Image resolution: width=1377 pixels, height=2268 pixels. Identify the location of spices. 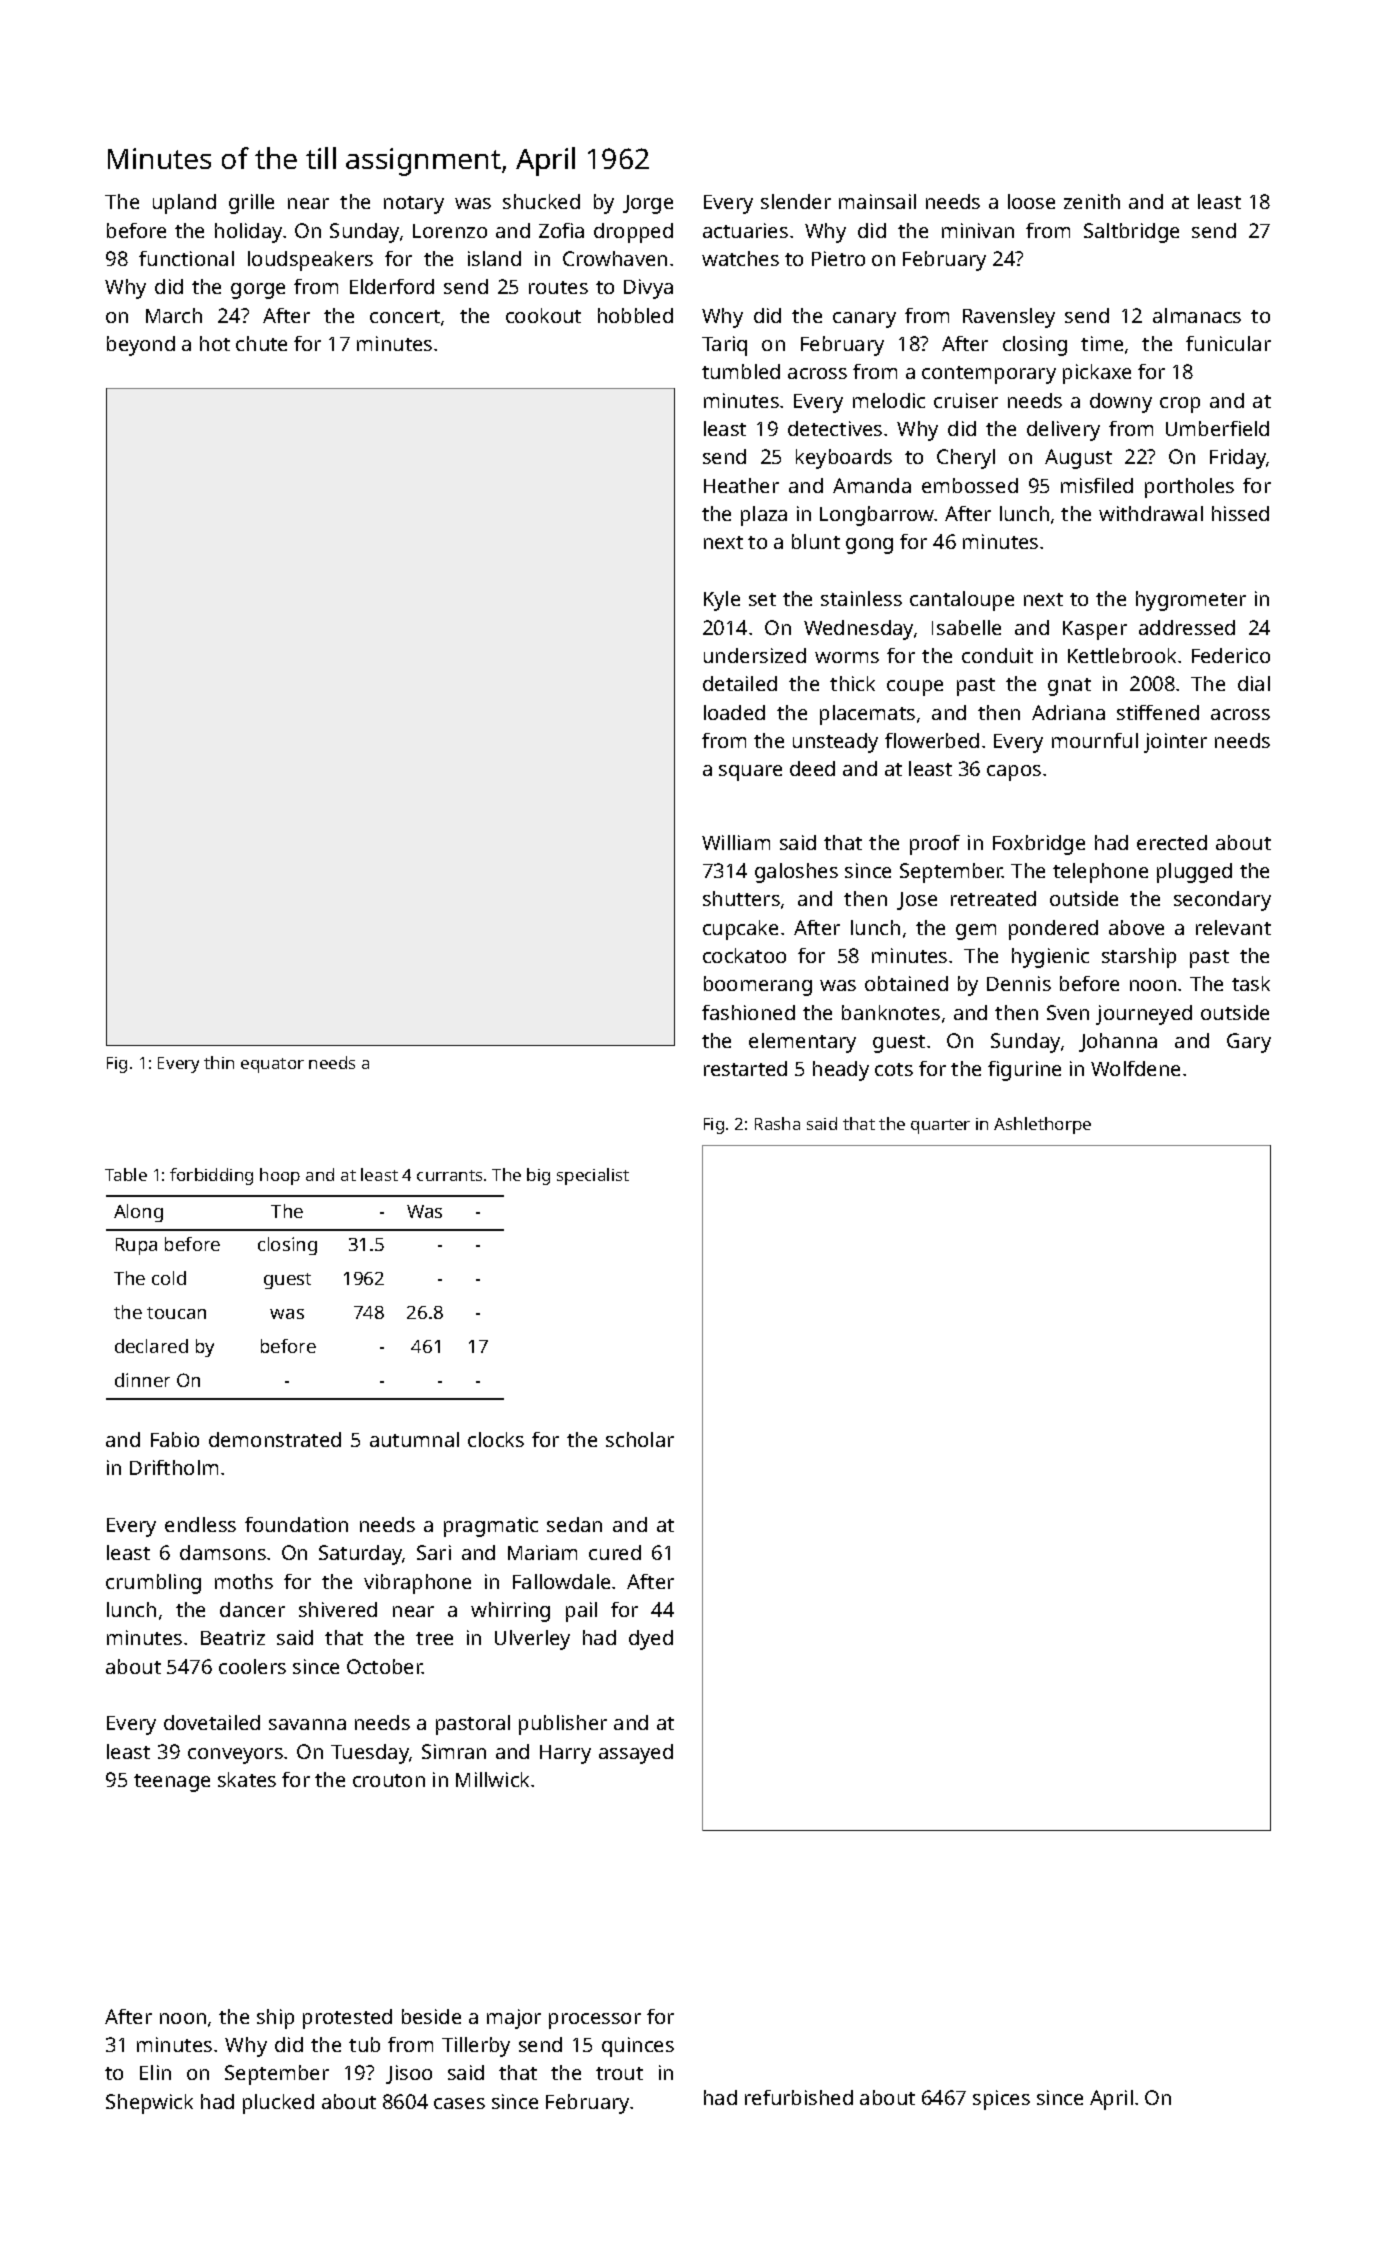
(1001, 2100).
